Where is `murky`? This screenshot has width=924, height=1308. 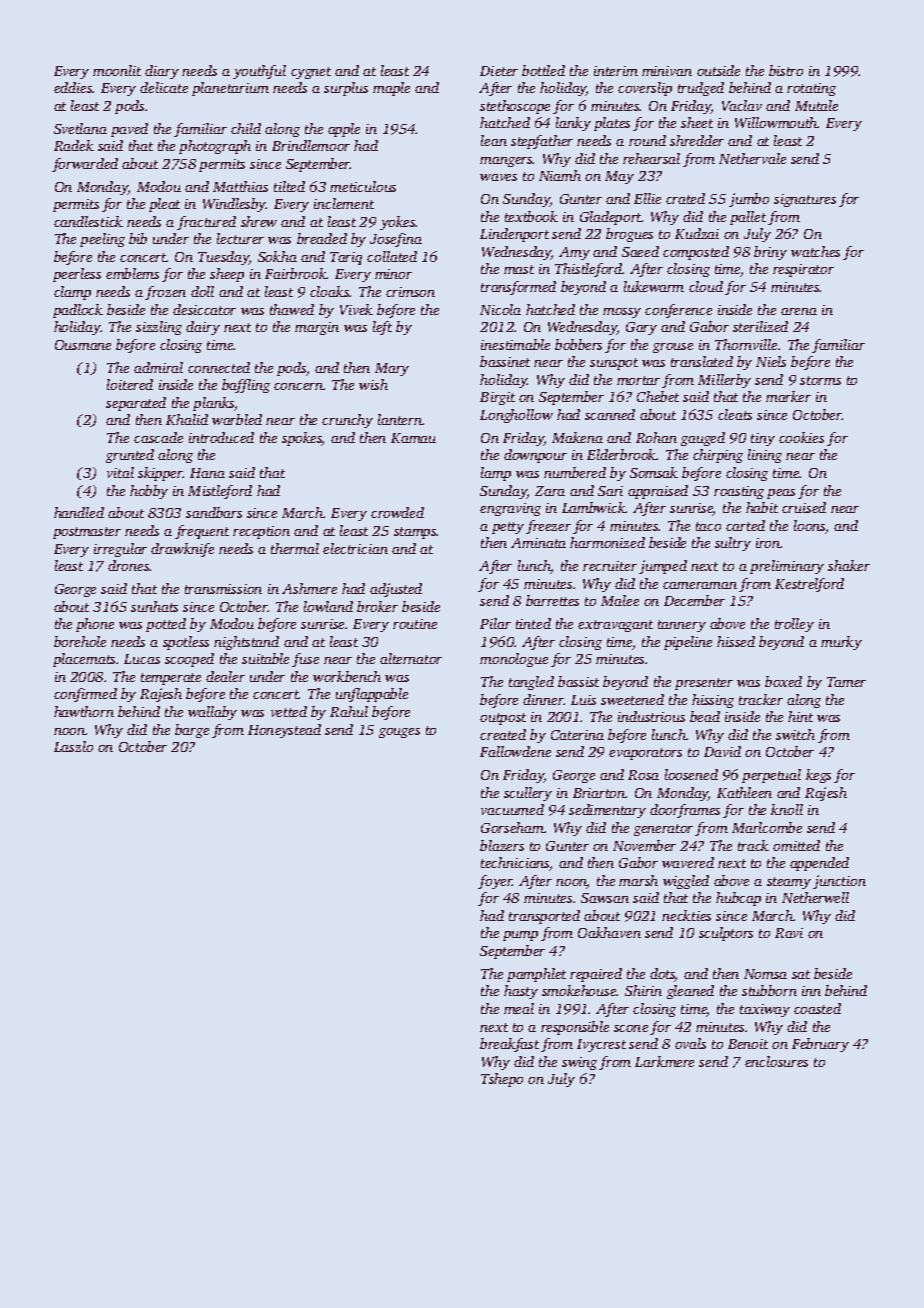
murky is located at coordinates (841, 643).
